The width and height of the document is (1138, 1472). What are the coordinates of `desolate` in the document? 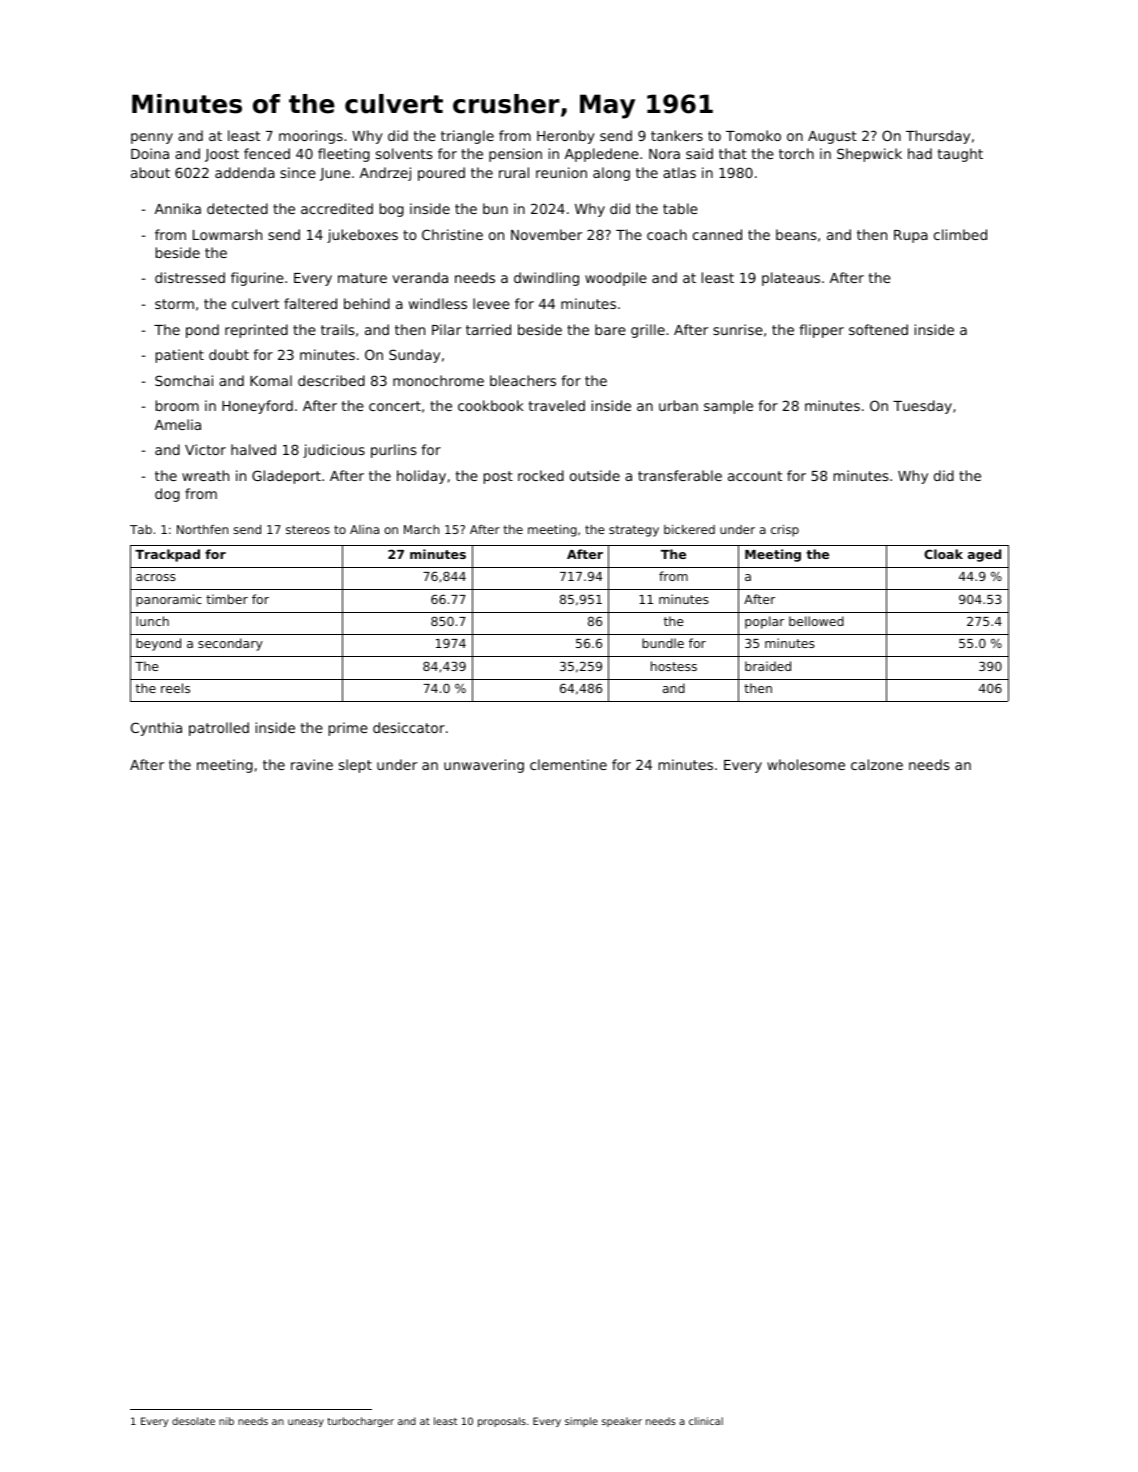 It's located at (193, 1421).
